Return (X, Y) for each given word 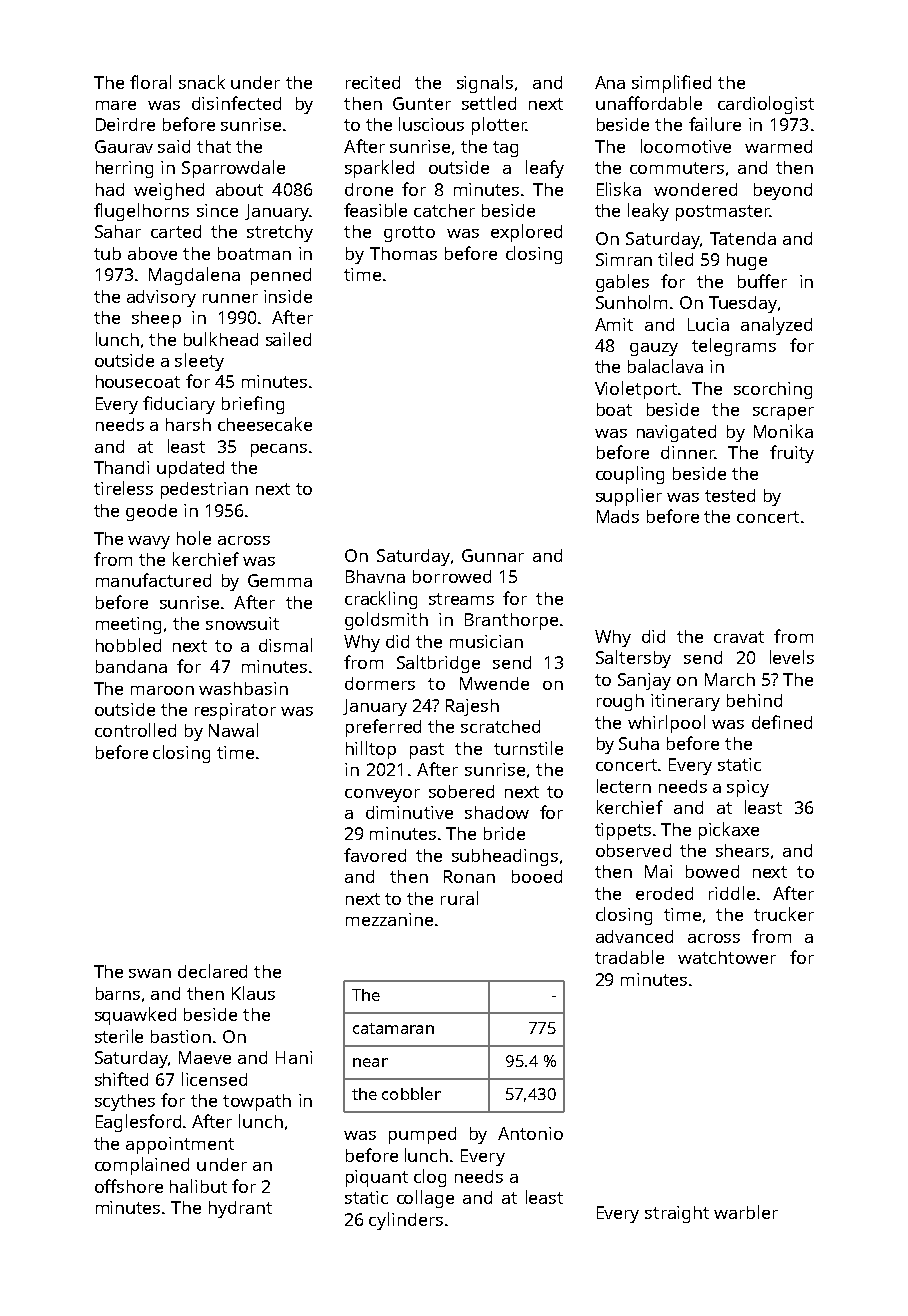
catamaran (393, 1028)
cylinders (406, 1221)
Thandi (121, 467)
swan (150, 973)
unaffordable (649, 103)
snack (202, 82)
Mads (618, 516)
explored (526, 233)
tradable (629, 957)
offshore (129, 1186)
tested (730, 495)
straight (677, 1214)
